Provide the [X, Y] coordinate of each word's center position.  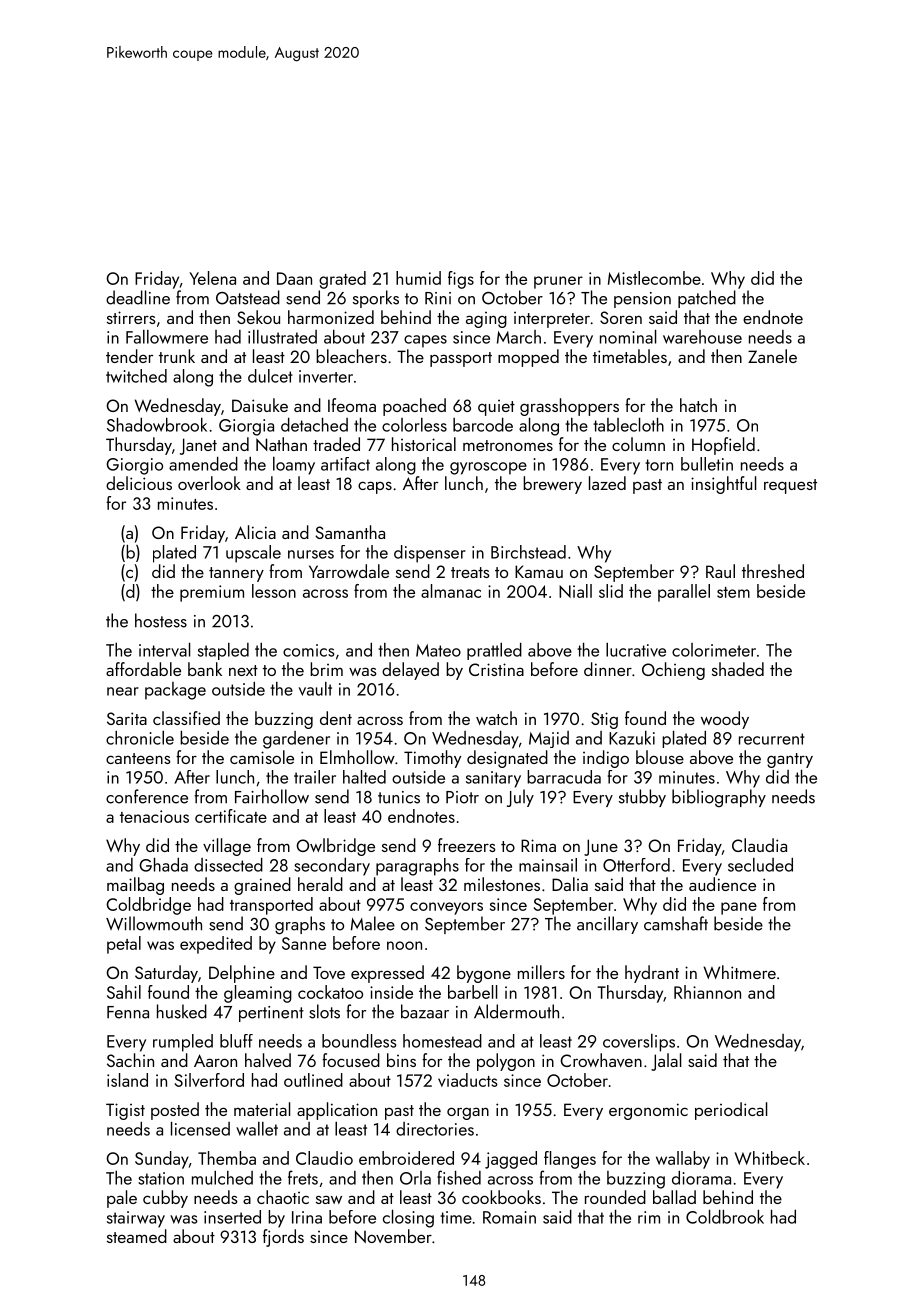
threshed [773, 571]
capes [425, 341]
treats [470, 572]
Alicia [255, 532]
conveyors [446, 908]
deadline [138, 297]
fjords [283, 1238]
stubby [642, 798]
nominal [628, 337]
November [393, 1236]
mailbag [135, 886]
